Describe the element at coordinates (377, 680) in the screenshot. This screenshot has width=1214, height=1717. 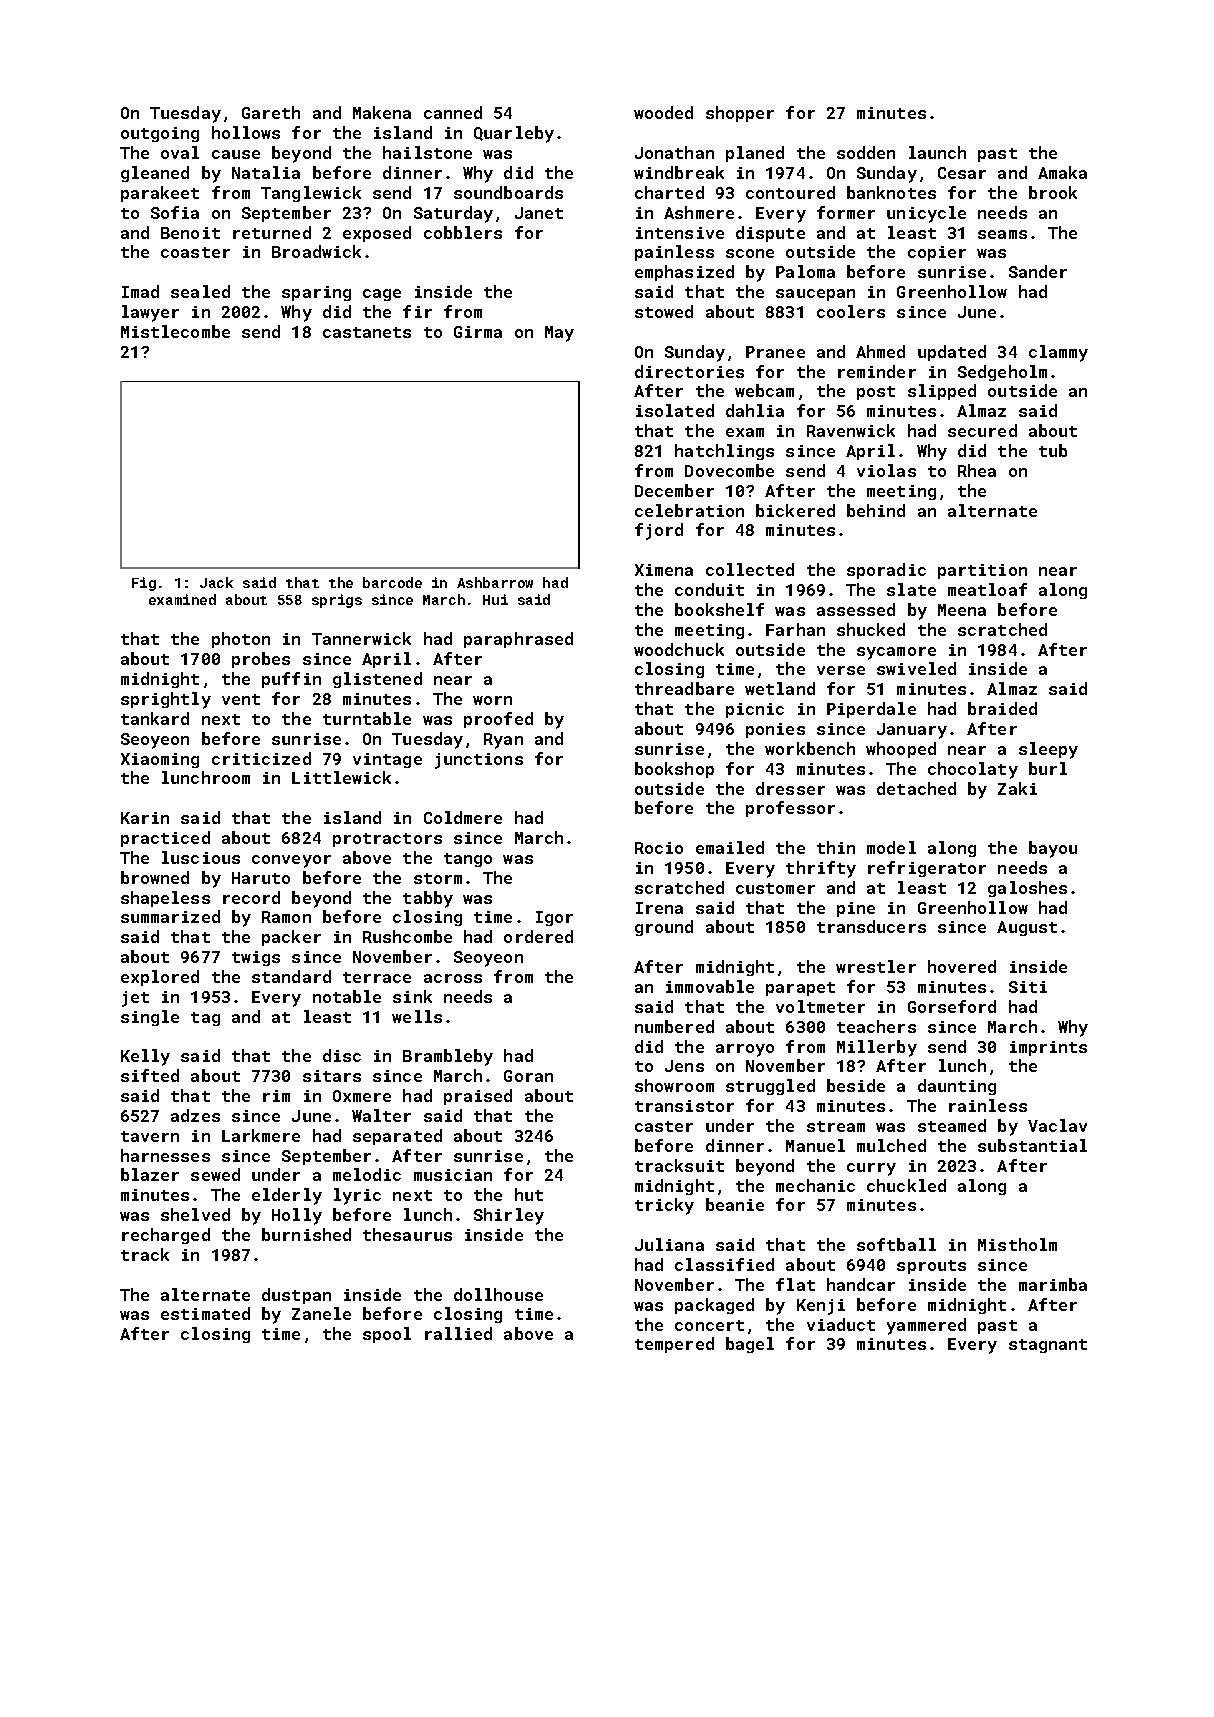
I see `glistened` at that location.
